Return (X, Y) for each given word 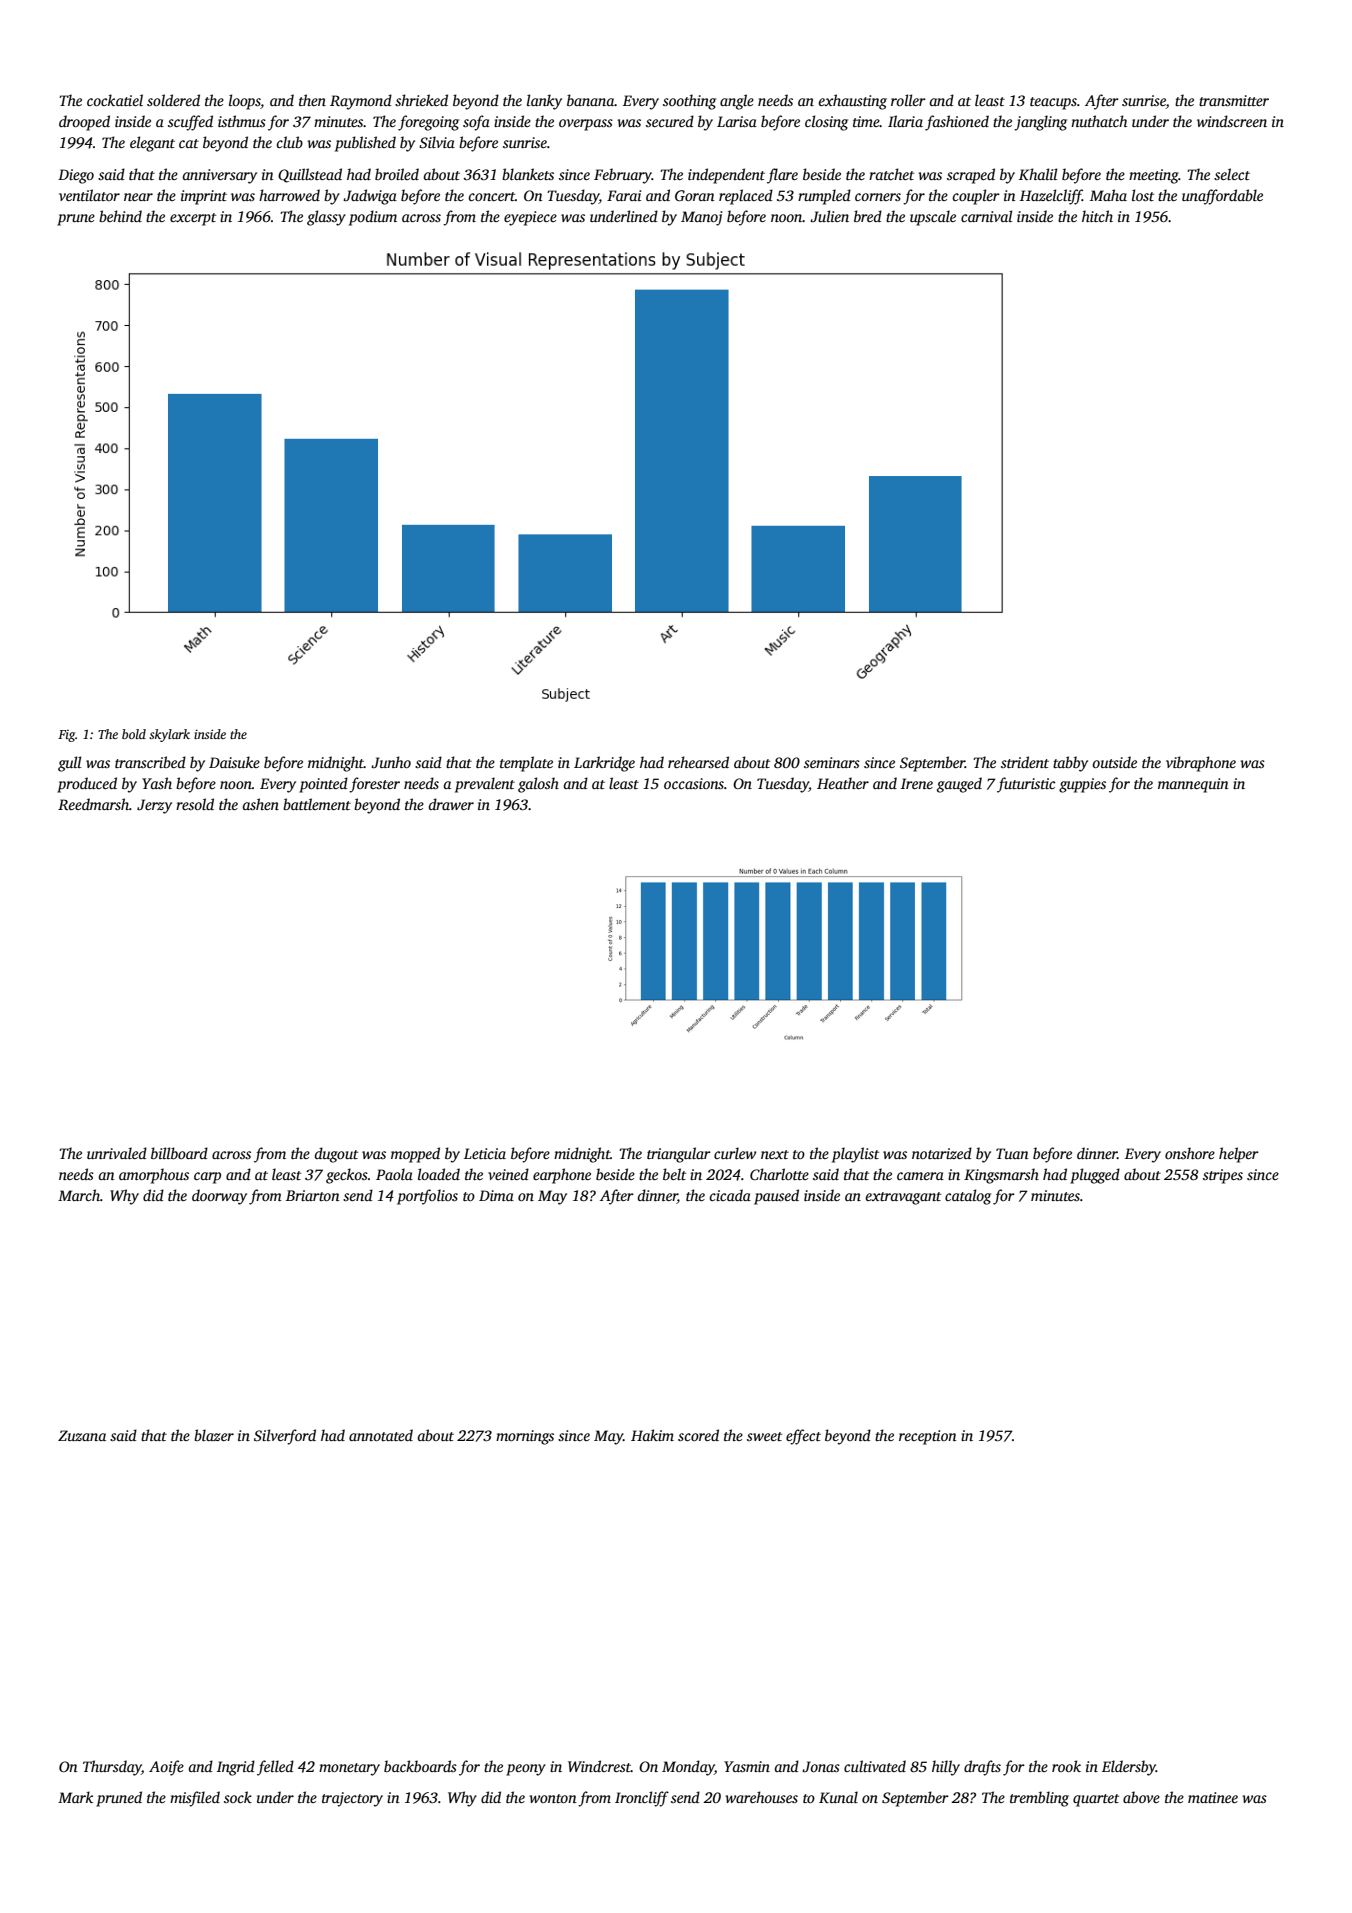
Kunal (838, 1797)
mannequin (1193, 785)
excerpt (193, 219)
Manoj (702, 218)
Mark (75, 1797)
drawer (451, 804)
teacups (1053, 103)
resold (195, 804)
